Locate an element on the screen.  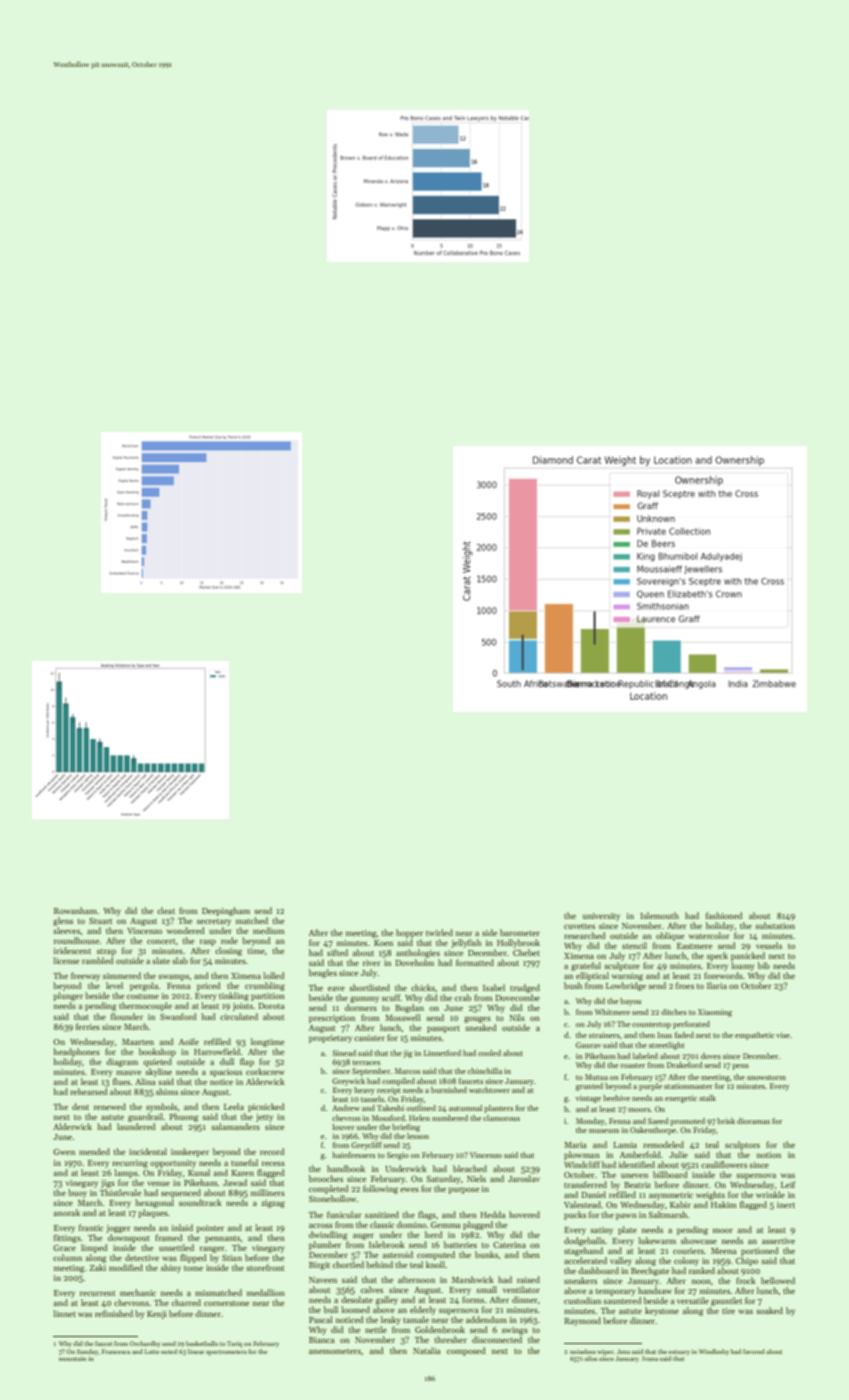
Stonehollow is located at coordinates (332, 1198).
